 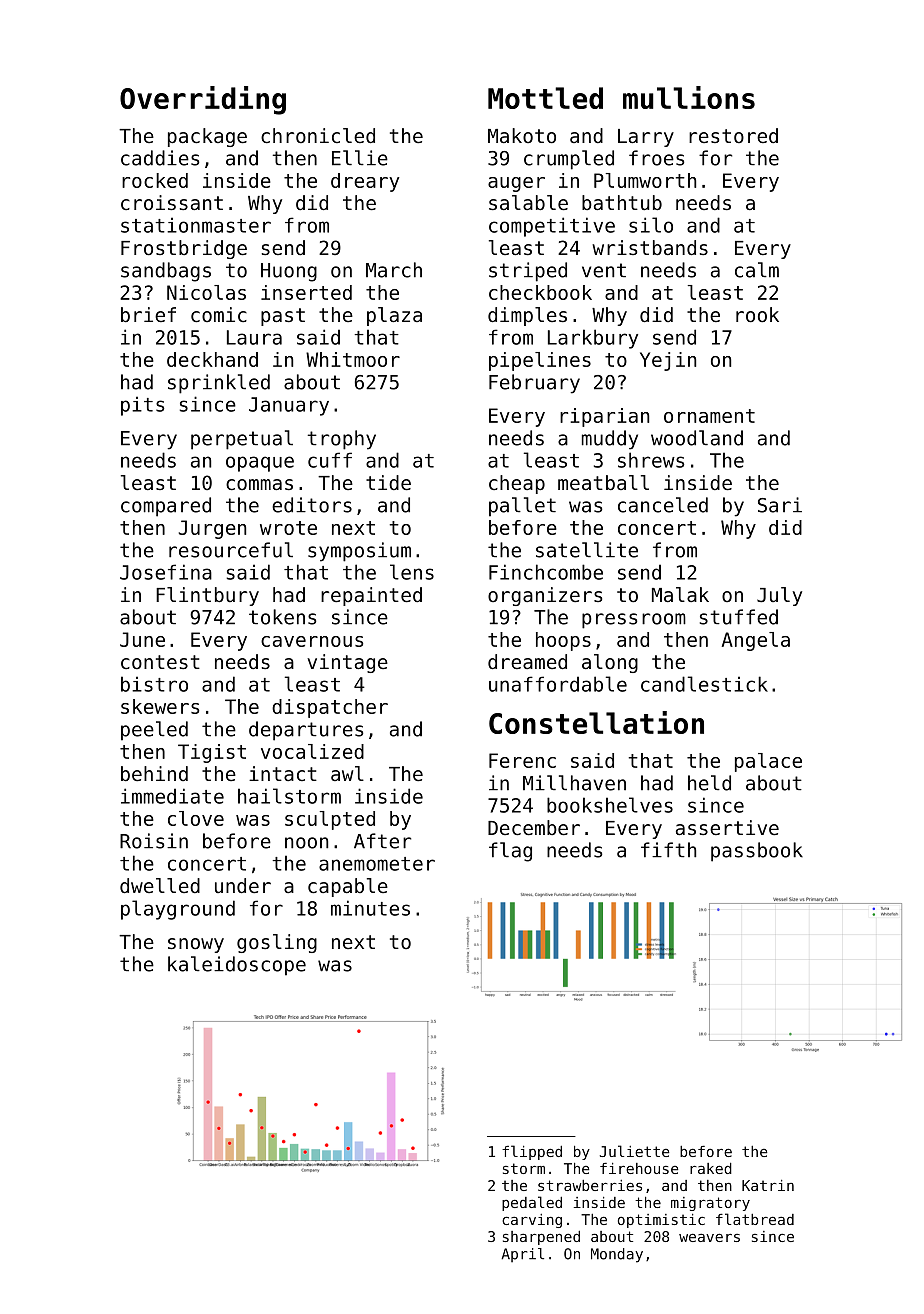 I want to click on sandbags, so click(x=166, y=272).
